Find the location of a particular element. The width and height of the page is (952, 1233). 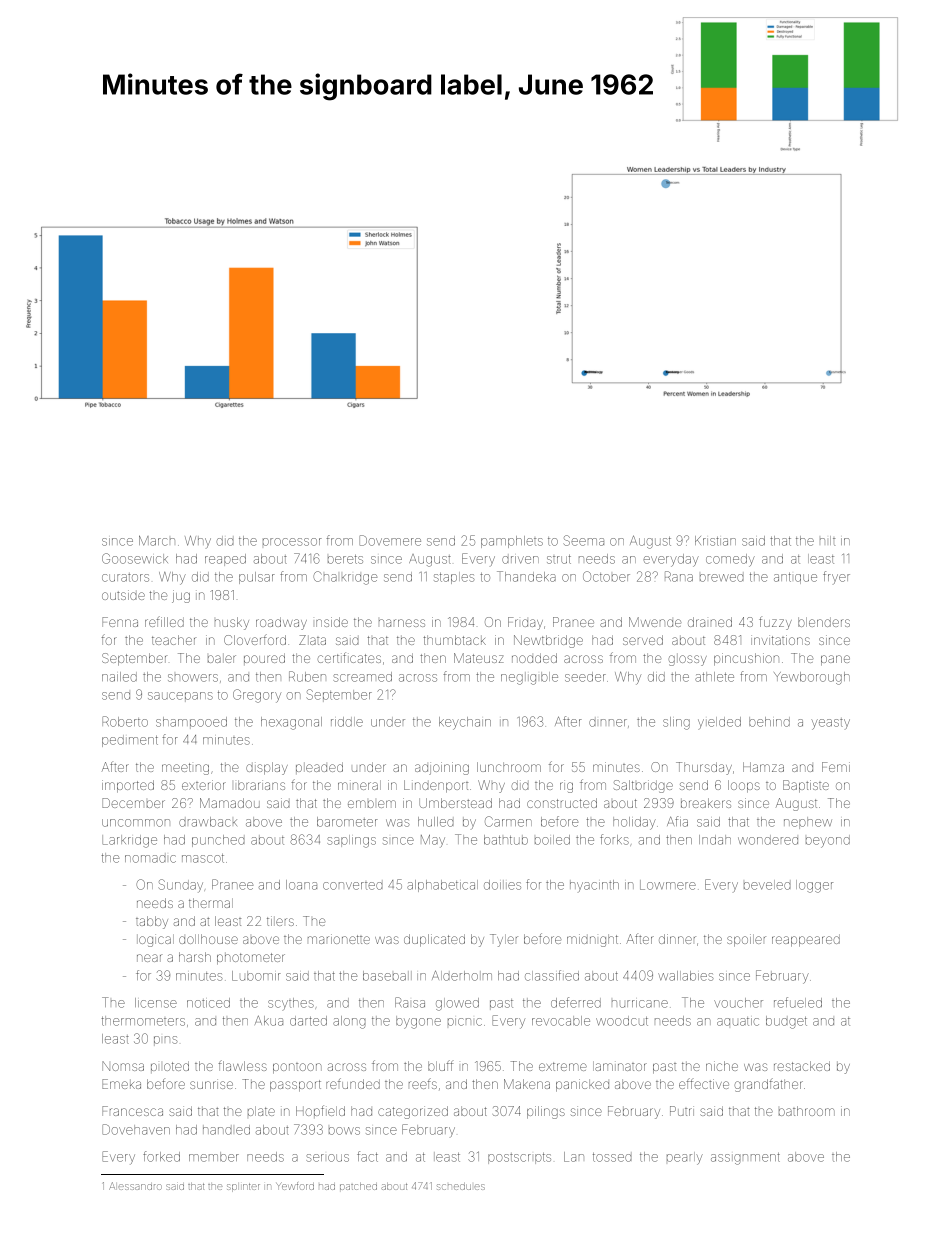

midnight is located at coordinates (592, 940).
